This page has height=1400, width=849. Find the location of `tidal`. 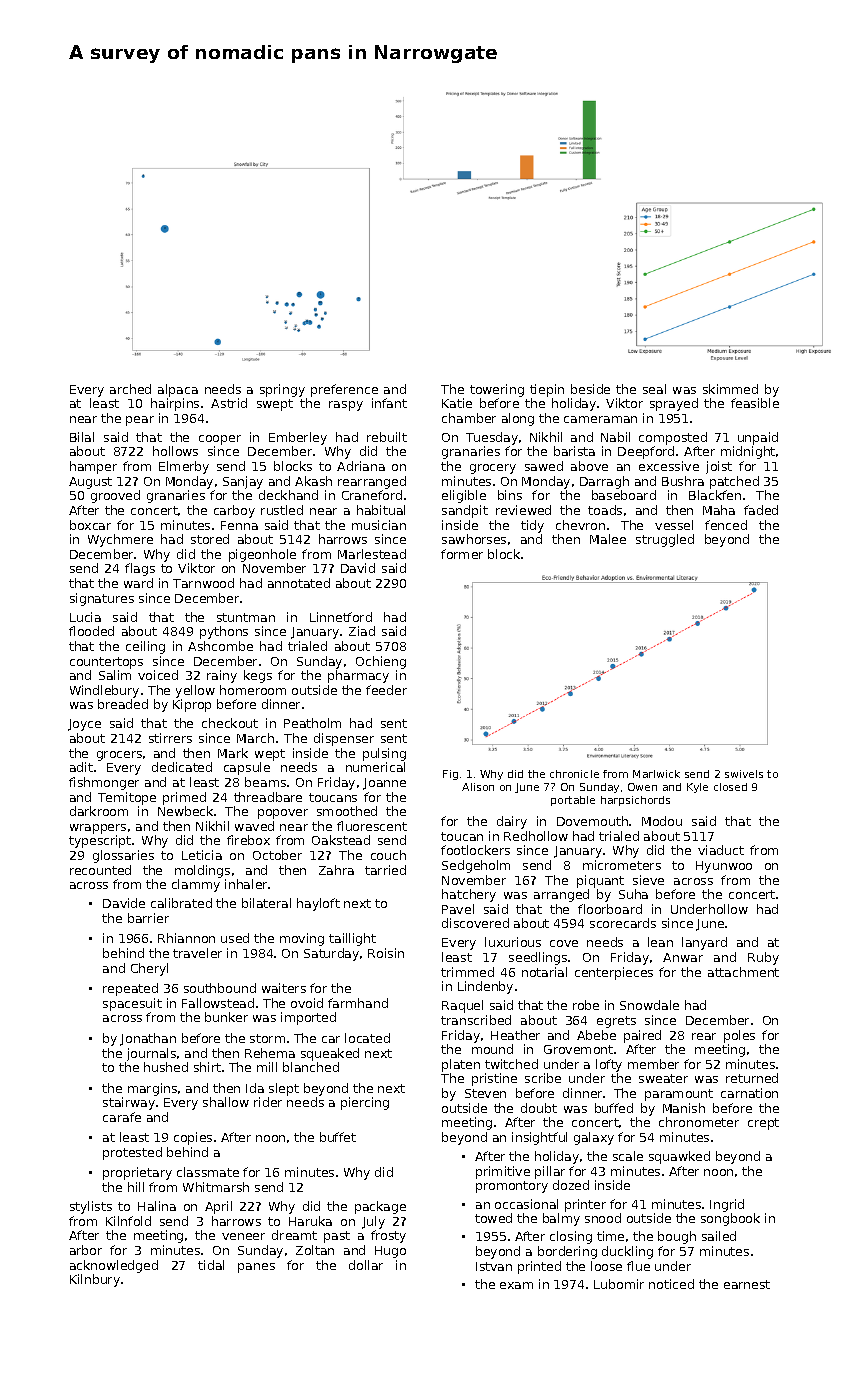

tidal is located at coordinates (211, 1265).
